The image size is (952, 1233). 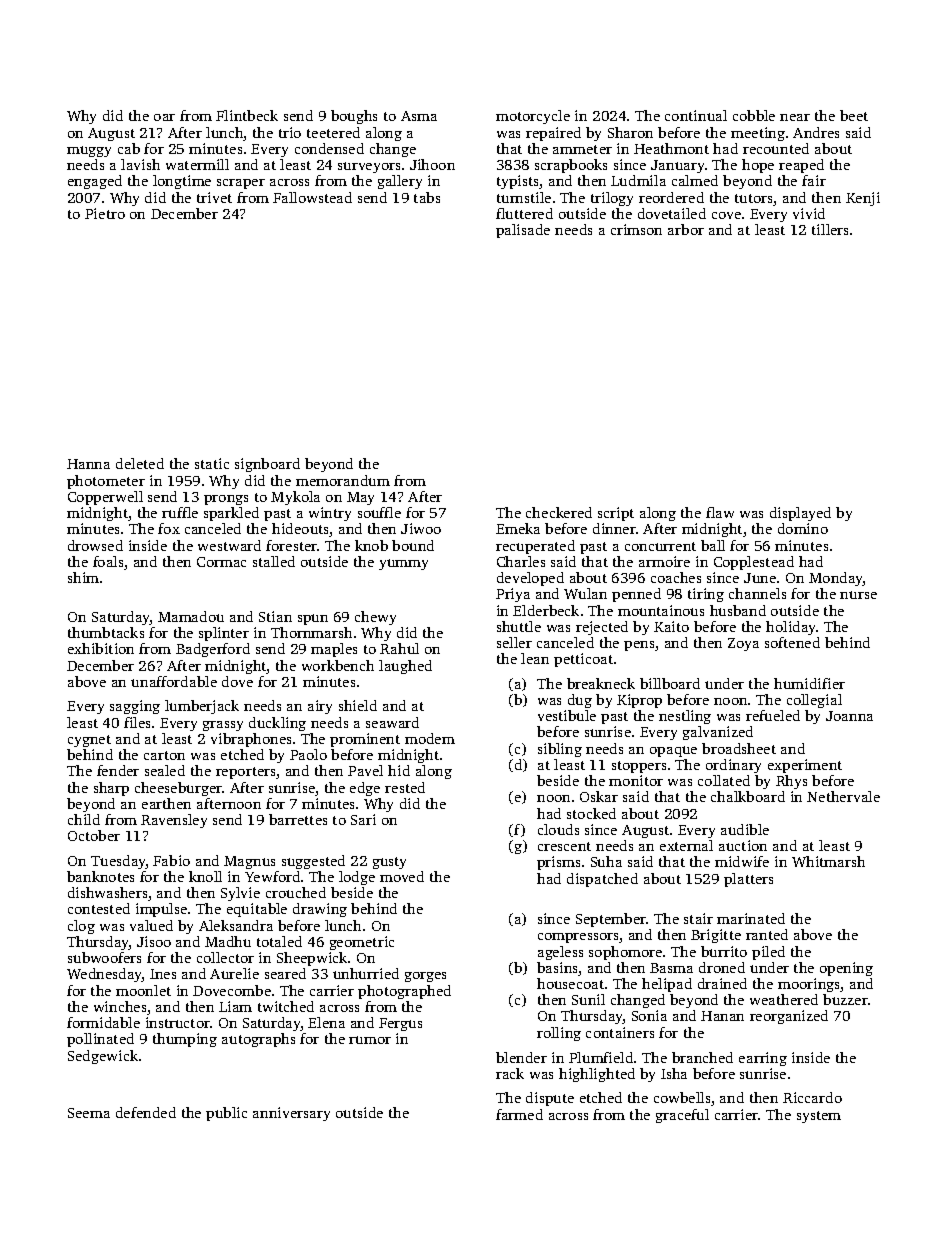 I want to click on trivet, so click(x=214, y=197).
